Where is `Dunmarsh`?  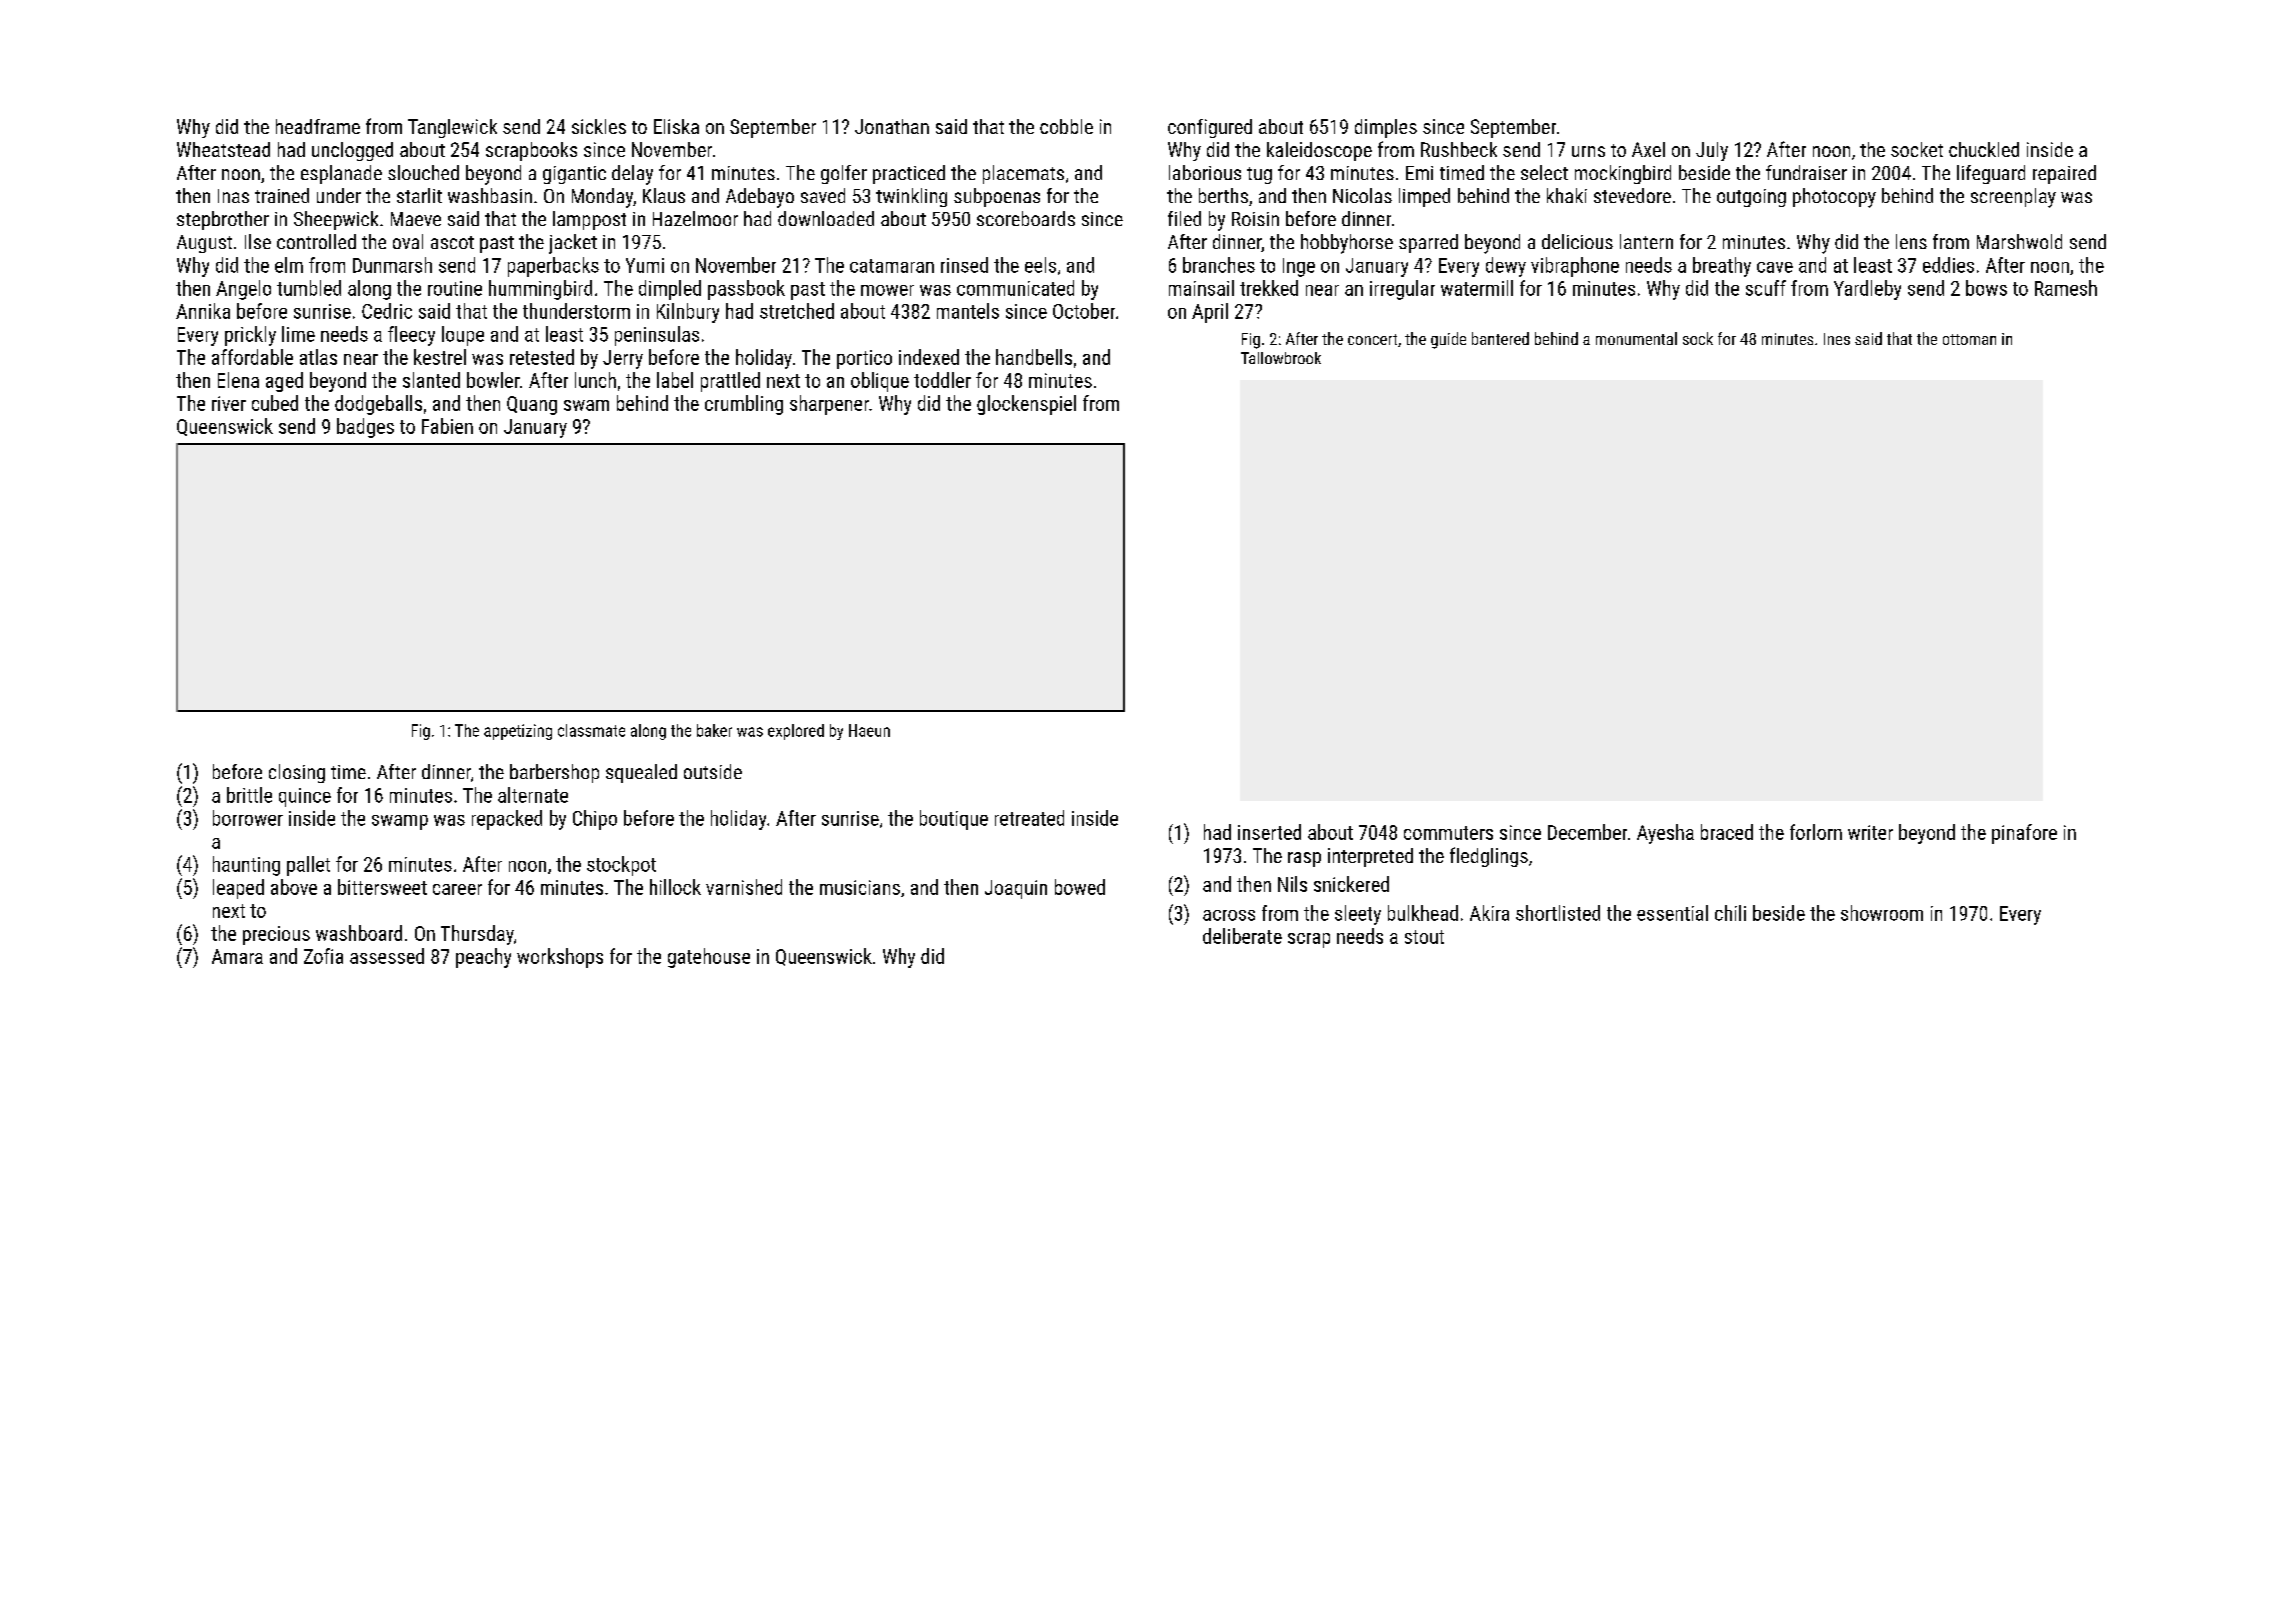 Dunmarsh is located at coordinates (392, 265).
